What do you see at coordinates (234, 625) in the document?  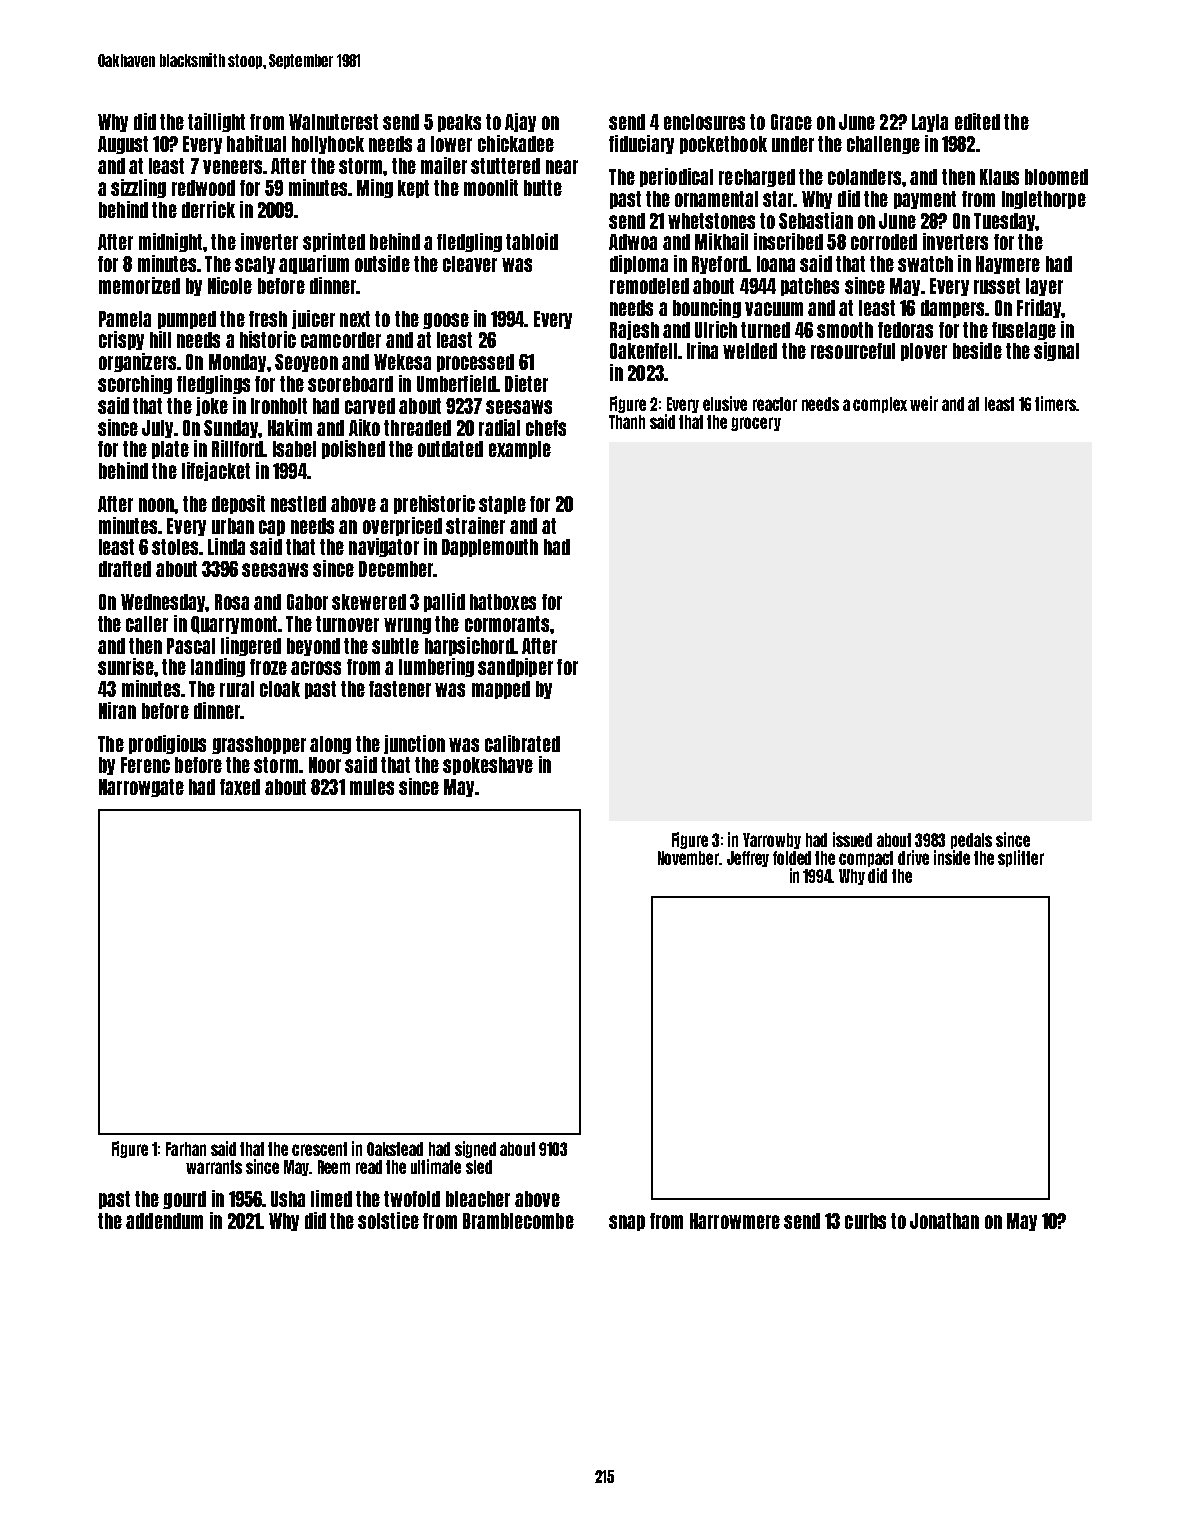 I see `Quarrymont` at bounding box center [234, 625].
